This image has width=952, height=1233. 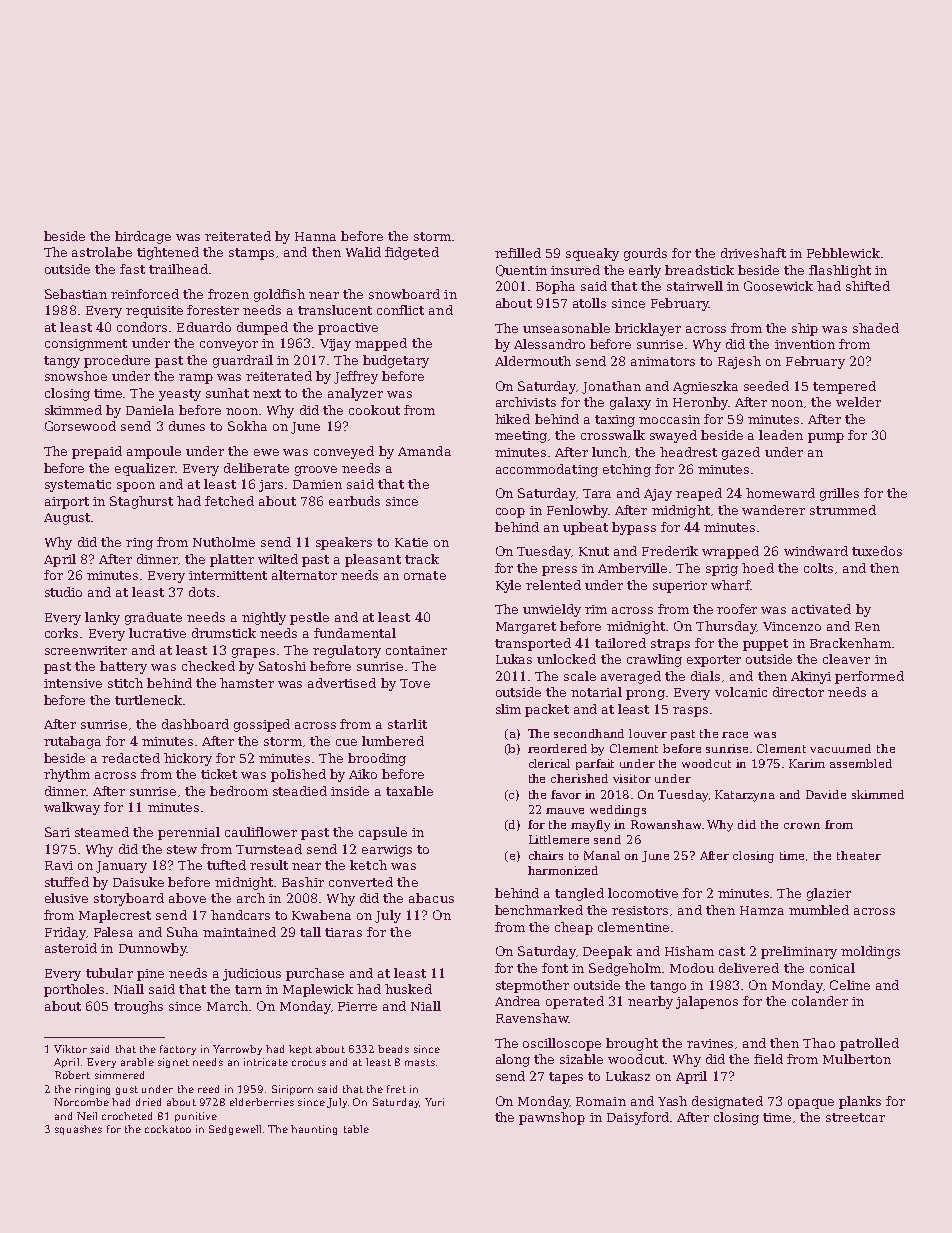 I want to click on cauliflower, so click(x=261, y=832).
